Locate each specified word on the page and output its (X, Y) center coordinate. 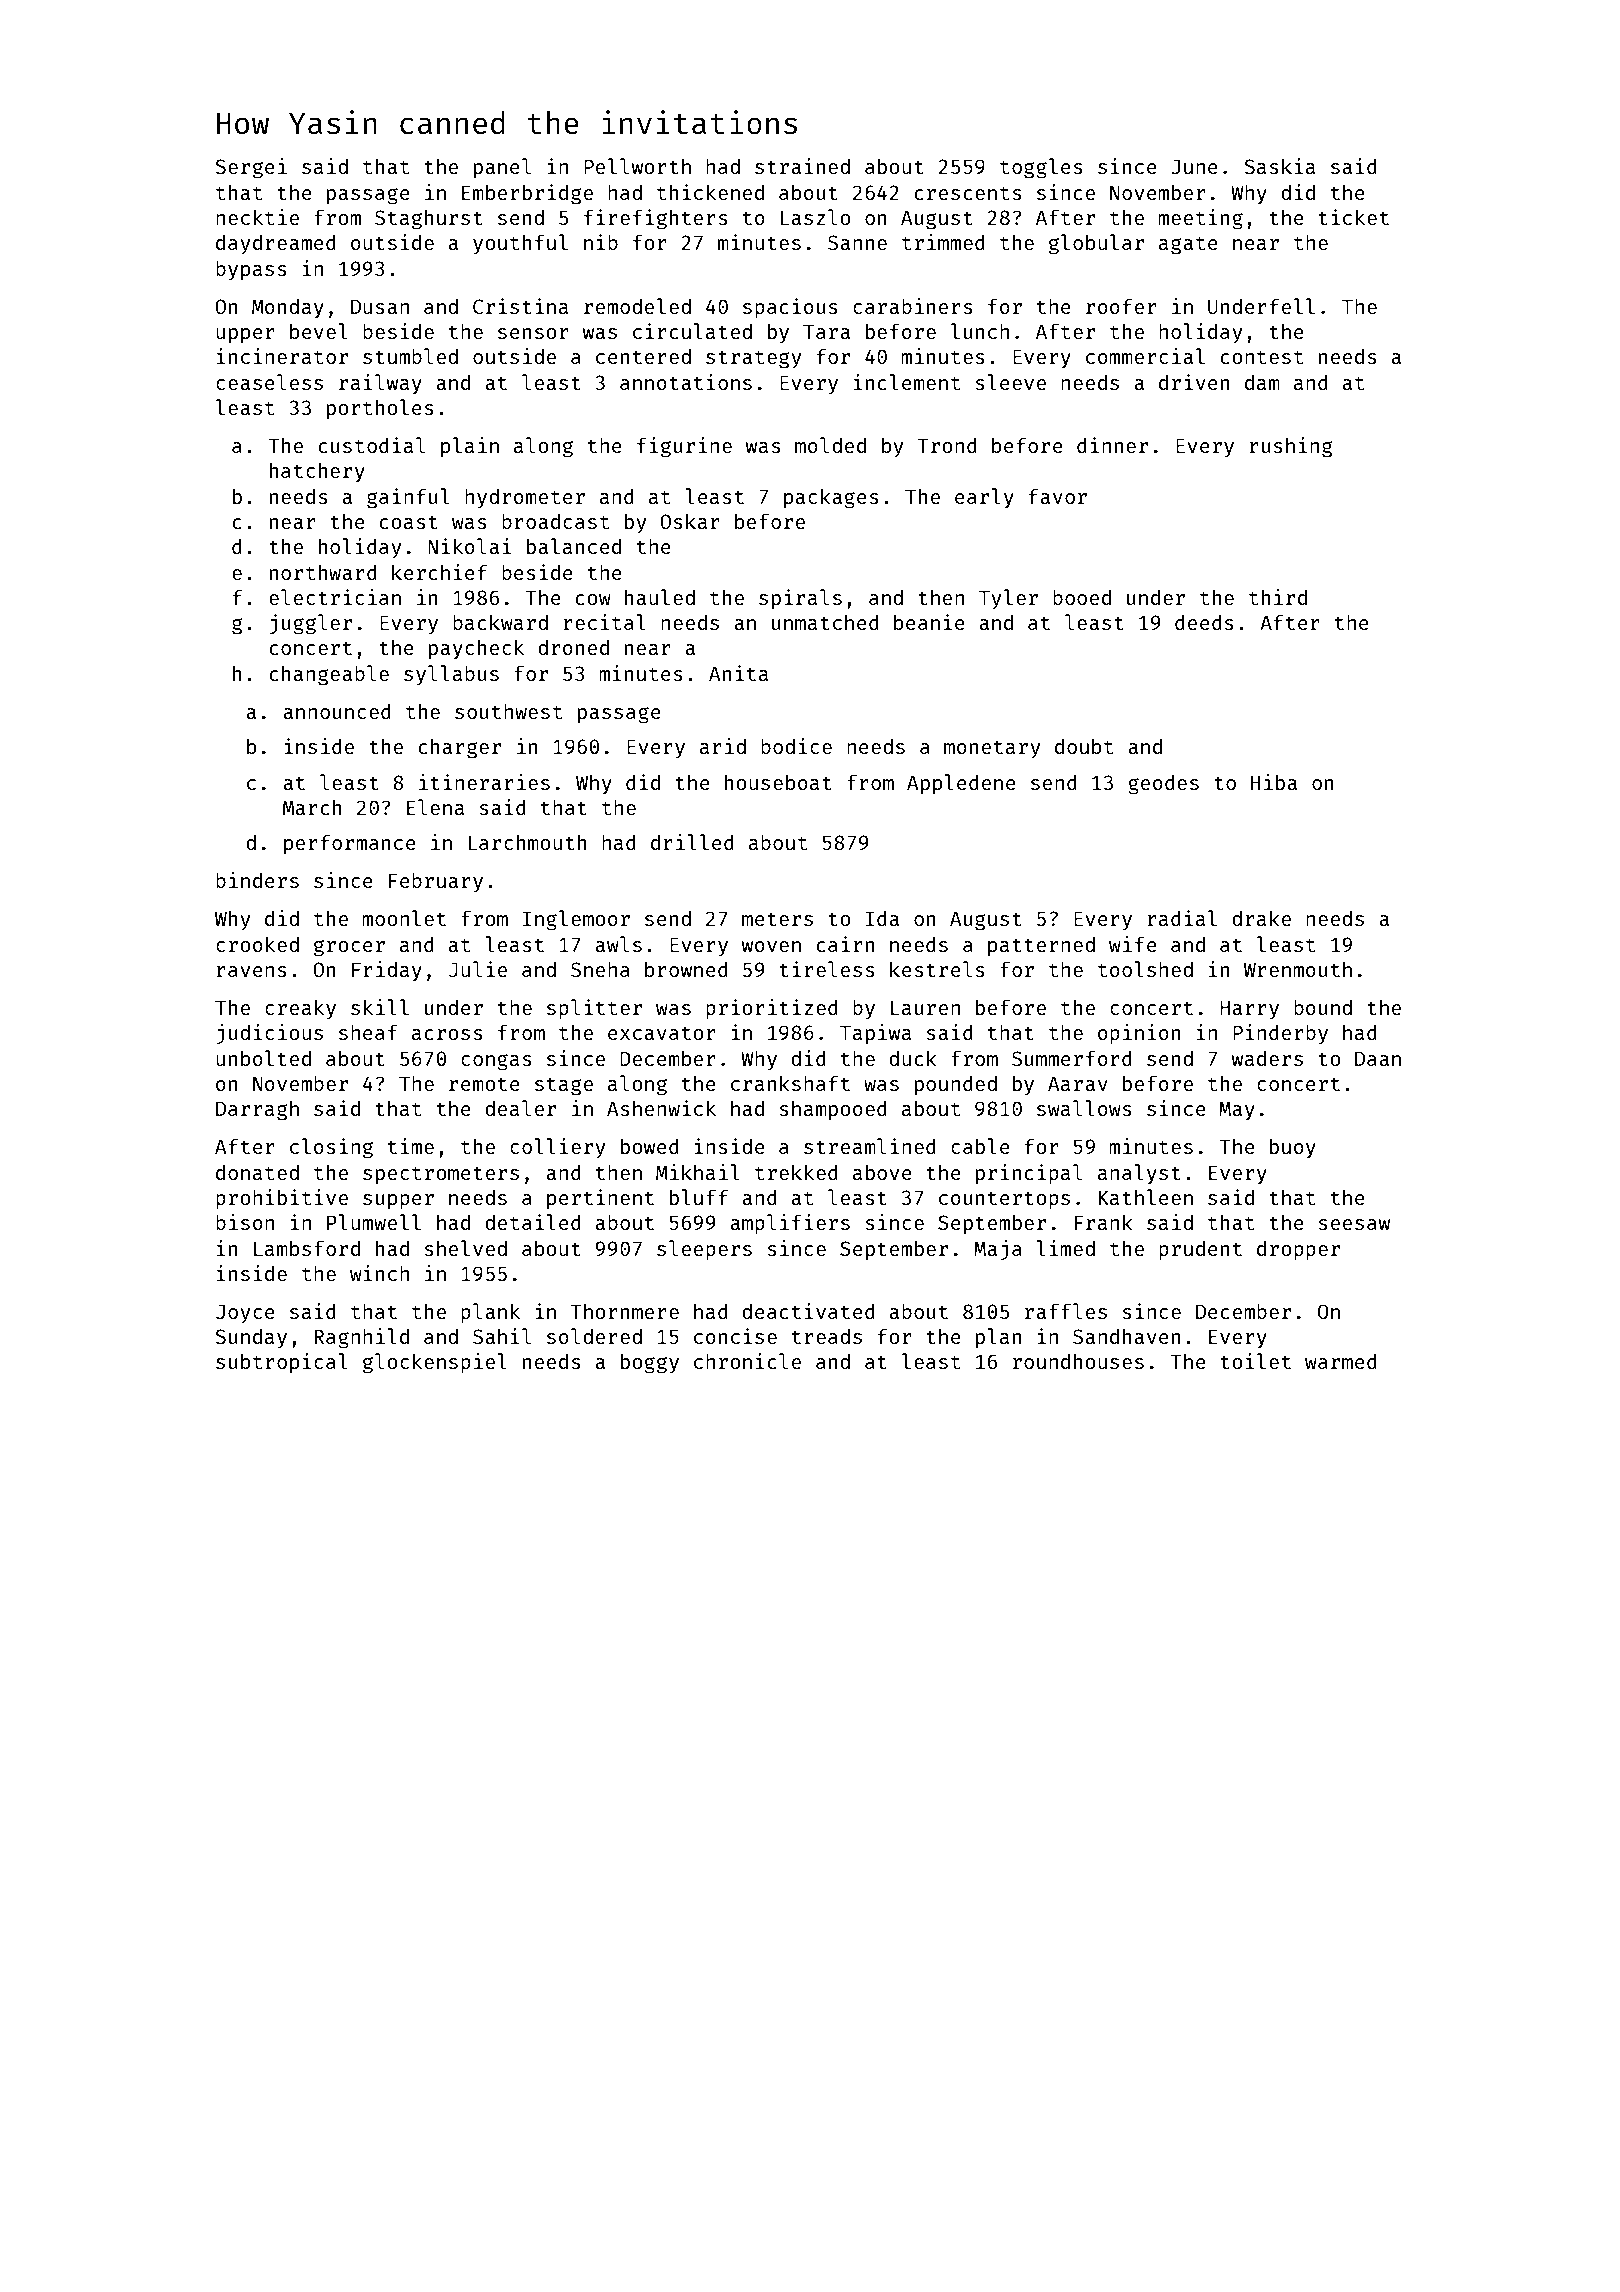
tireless (827, 969)
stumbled (410, 356)
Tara (826, 331)
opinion (1139, 1034)
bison (245, 1222)
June (1194, 166)
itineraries (484, 782)
